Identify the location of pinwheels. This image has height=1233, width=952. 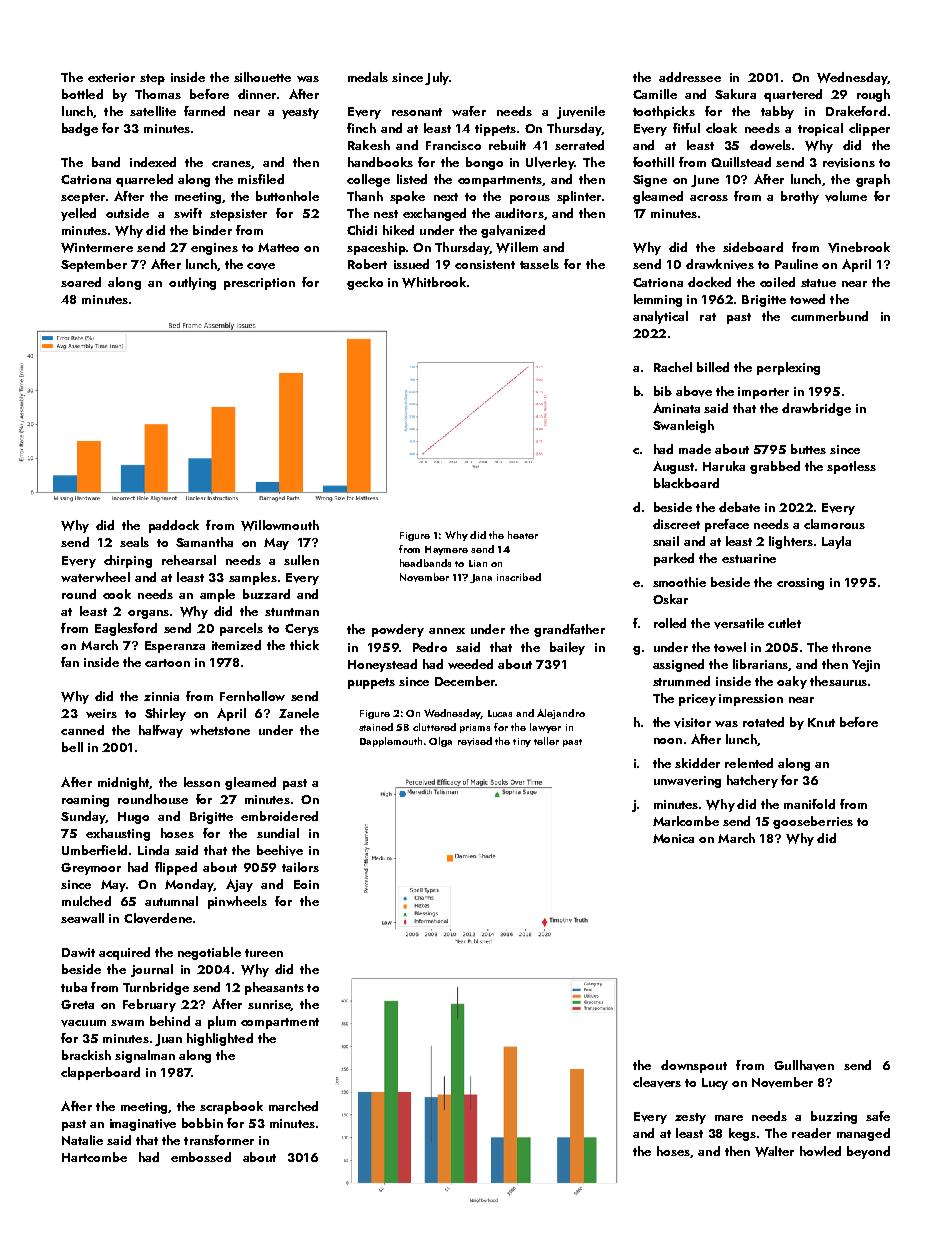
(237, 902).
